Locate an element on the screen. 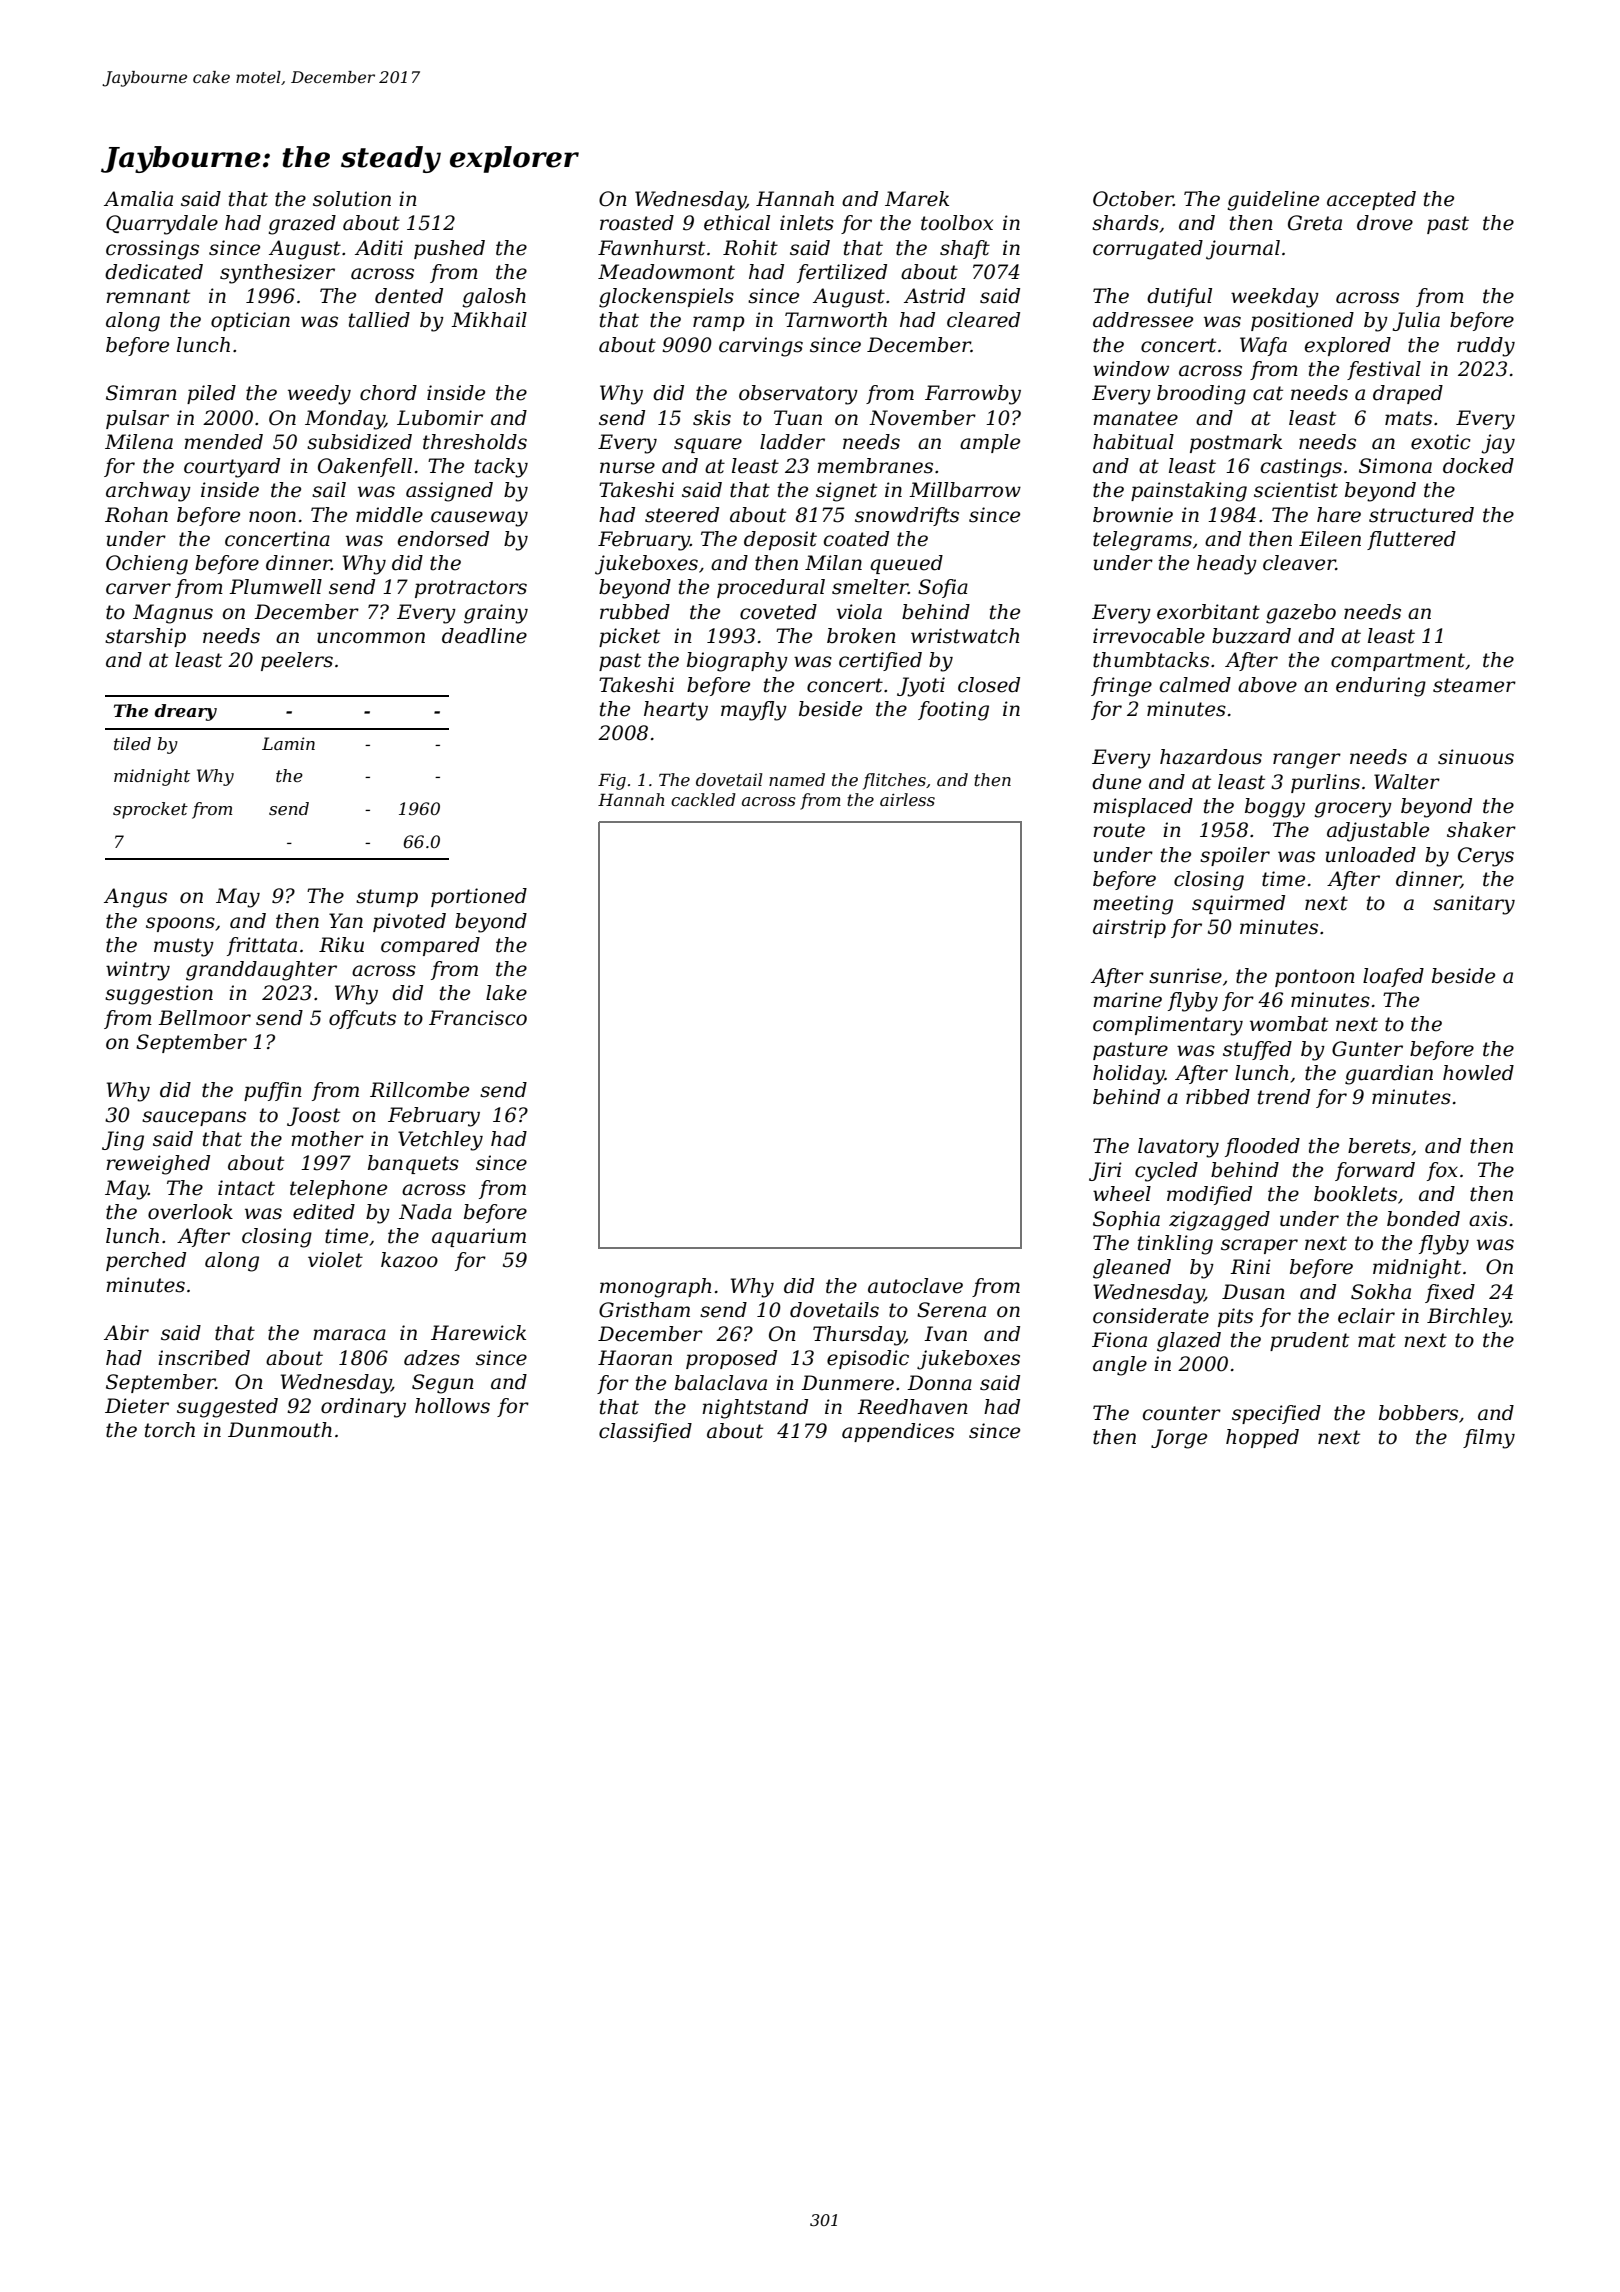 The width and height of the screenshot is (1620, 2292). lake is located at coordinates (506, 993).
